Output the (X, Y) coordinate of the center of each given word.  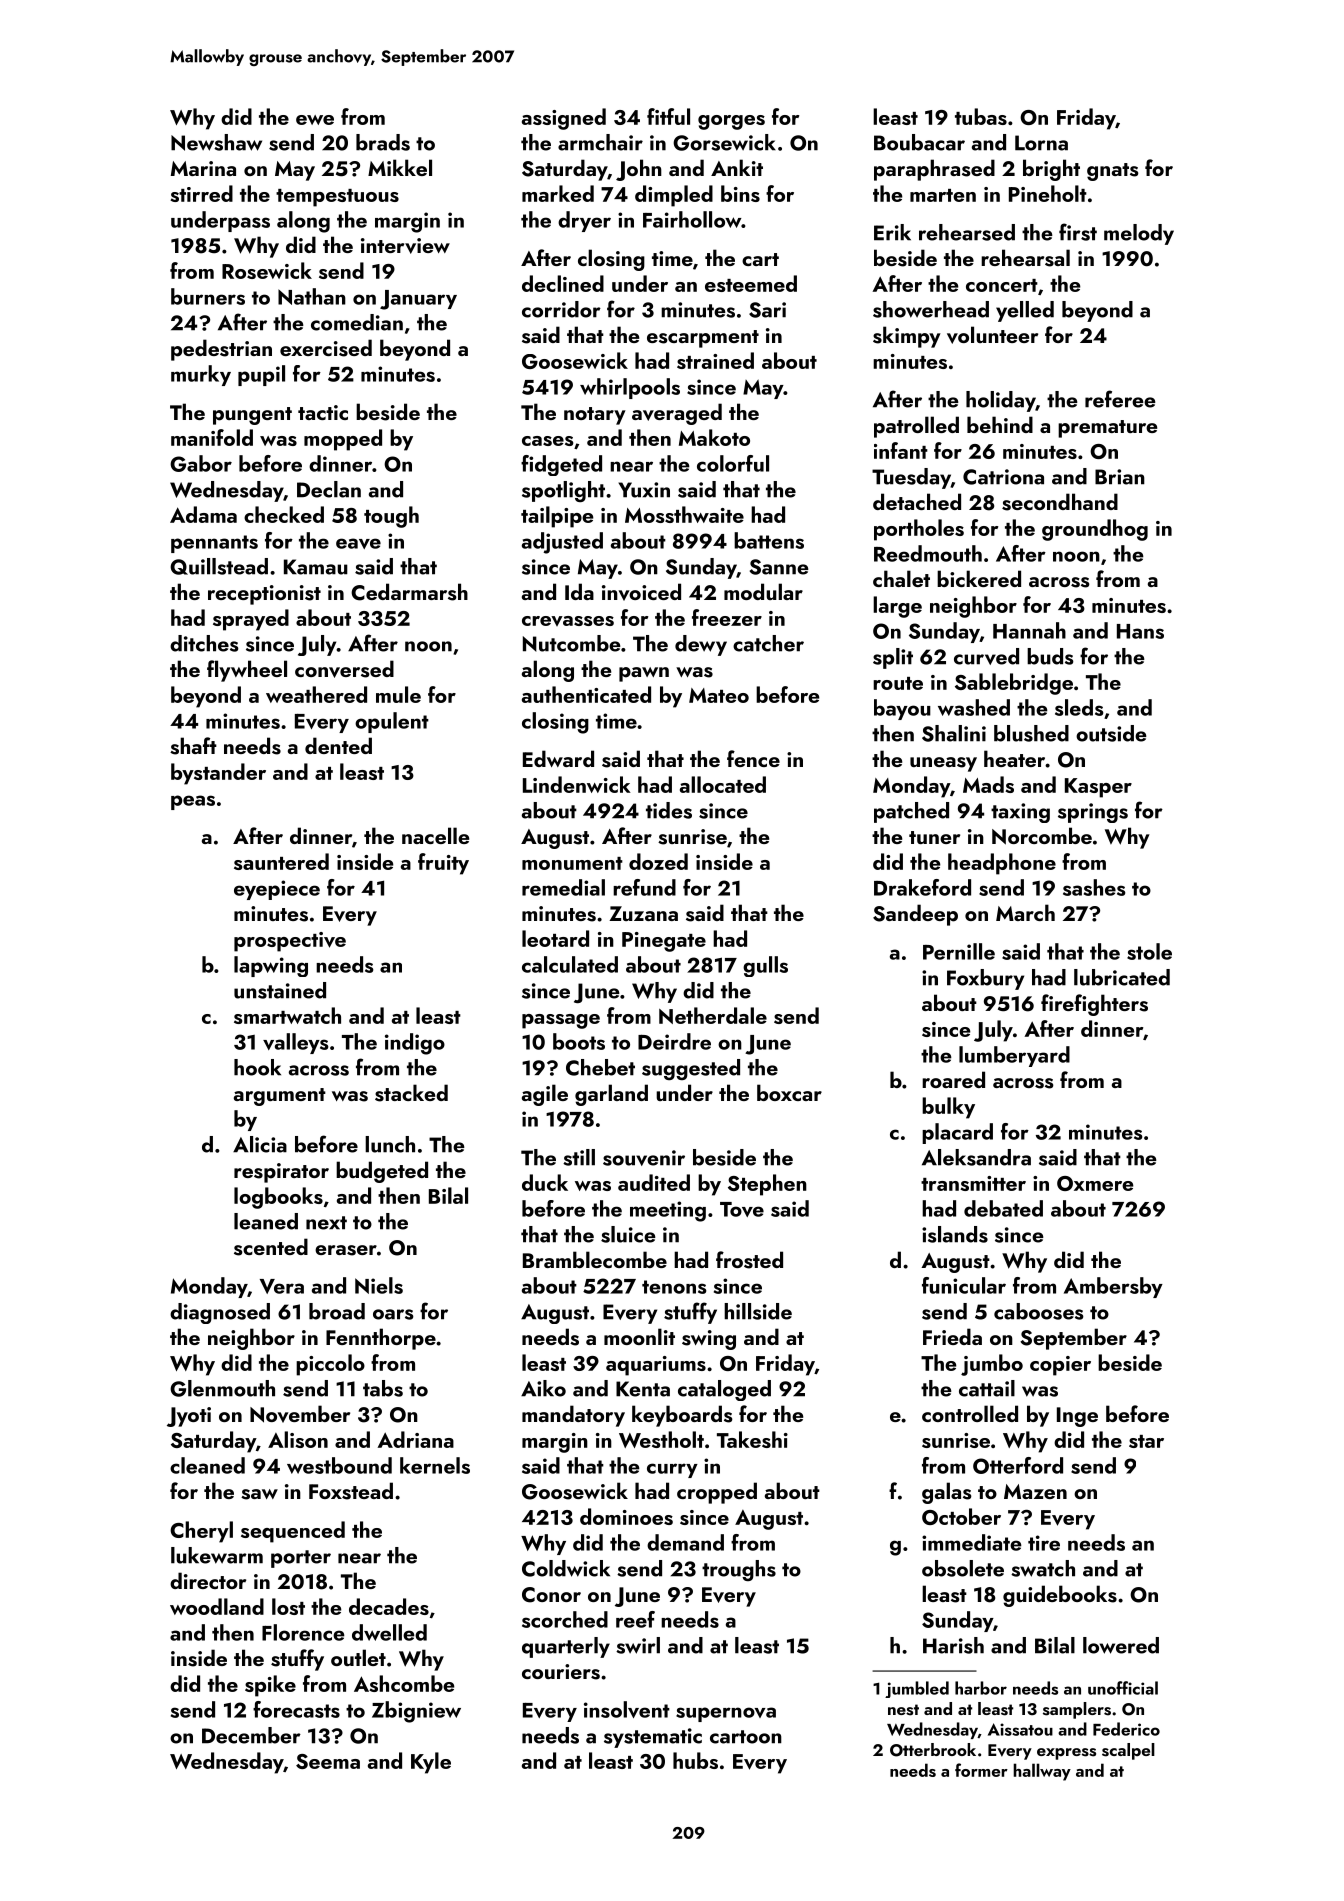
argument (280, 1097)
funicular (964, 1285)
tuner (934, 837)
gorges (731, 122)
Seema (328, 1761)
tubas (981, 116)
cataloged (724, 1390)
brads (383, 142)
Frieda (952, 1336)
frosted (749, 1260)
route (898, 683)
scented (271, 1247)
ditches (204, 643)
